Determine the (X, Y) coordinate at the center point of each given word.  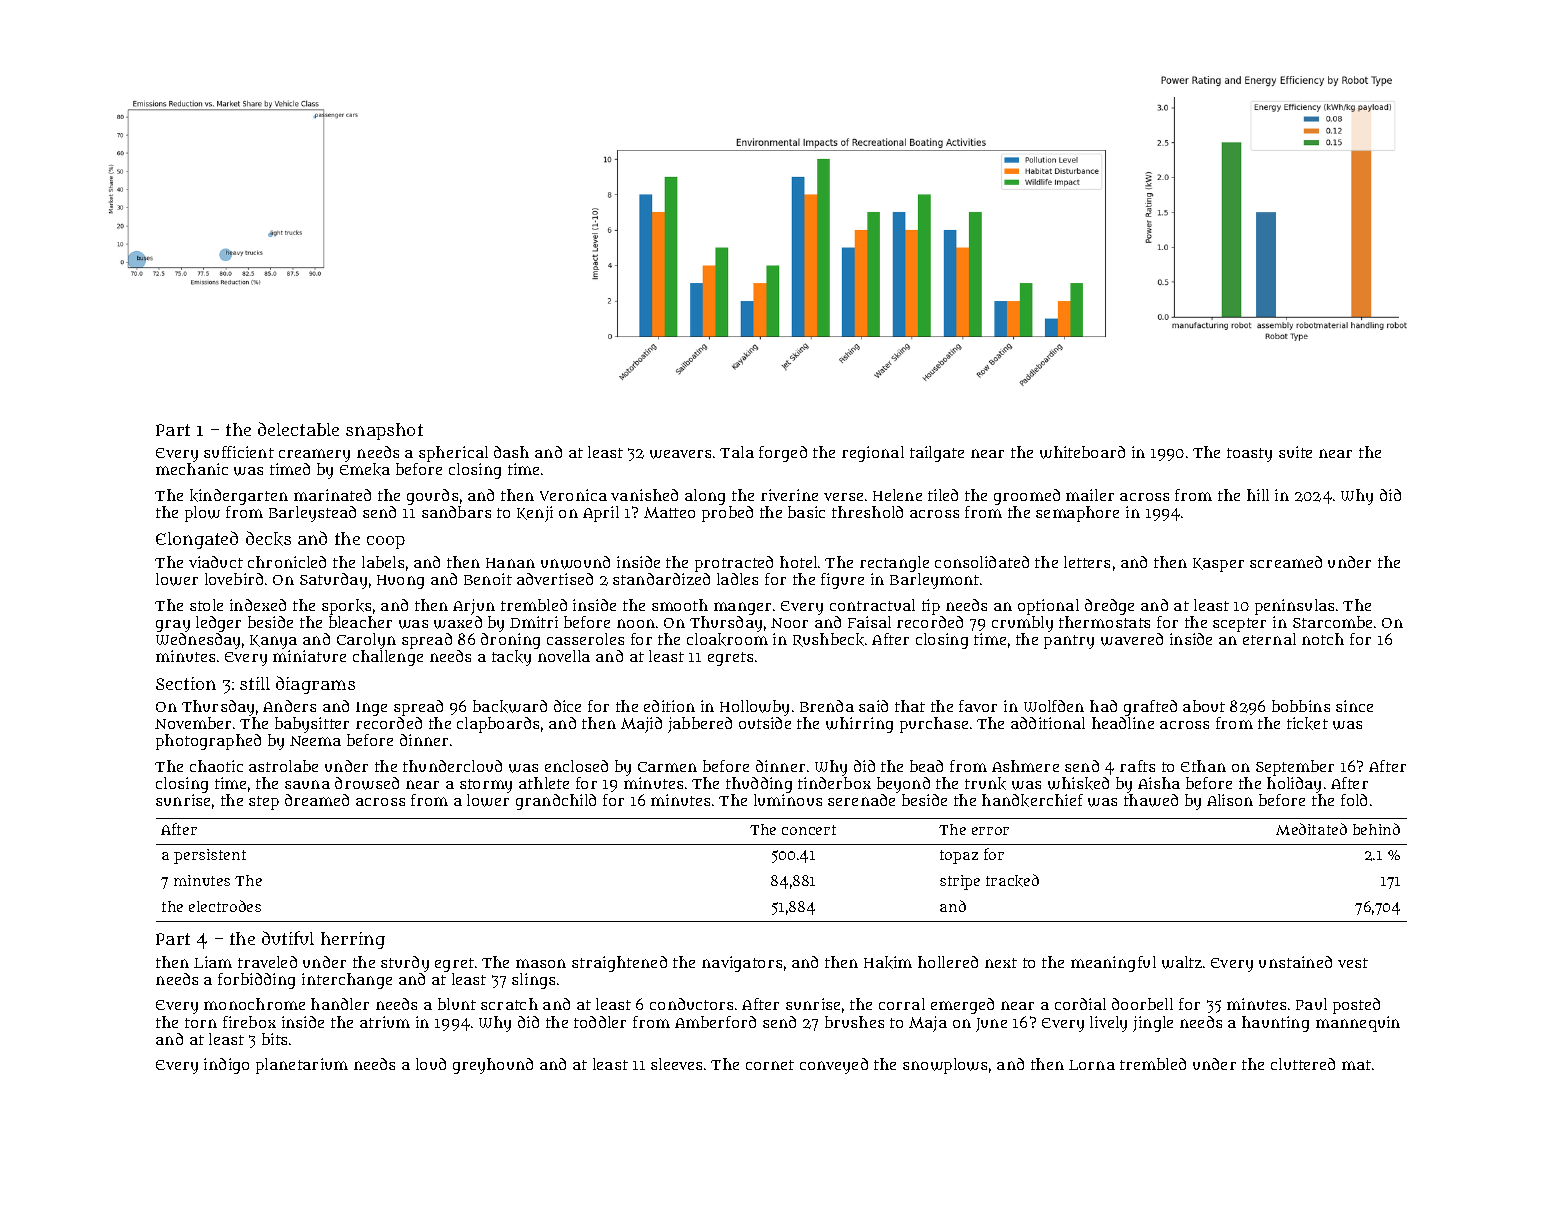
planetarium (302, 1066)
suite (1295, 452)
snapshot (384, 431)
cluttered (1303, 1064)
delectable (298, 429)
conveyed (834, 1066)
